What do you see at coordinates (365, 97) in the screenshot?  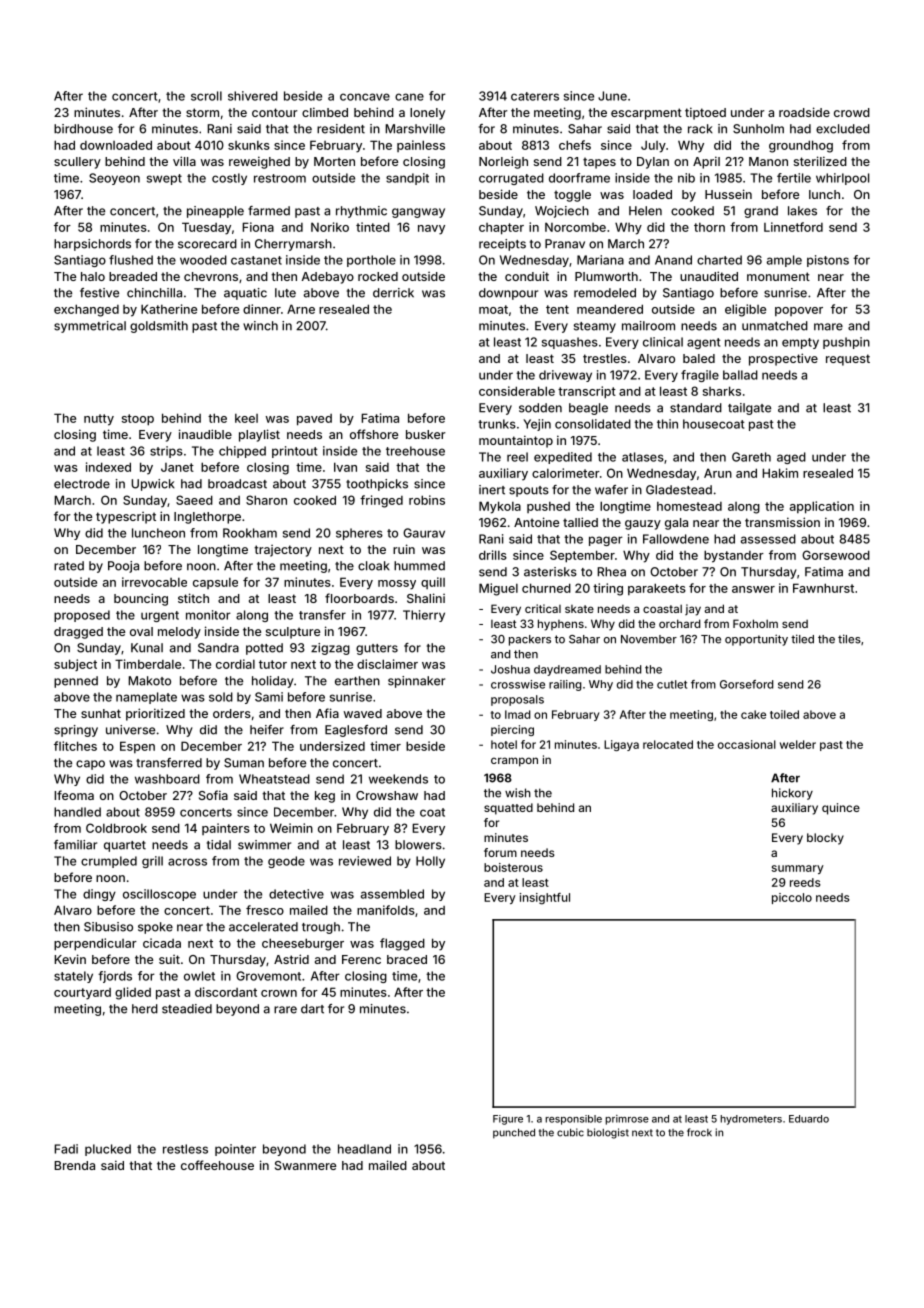 I see `concave` at bounding box center [365, 97].
